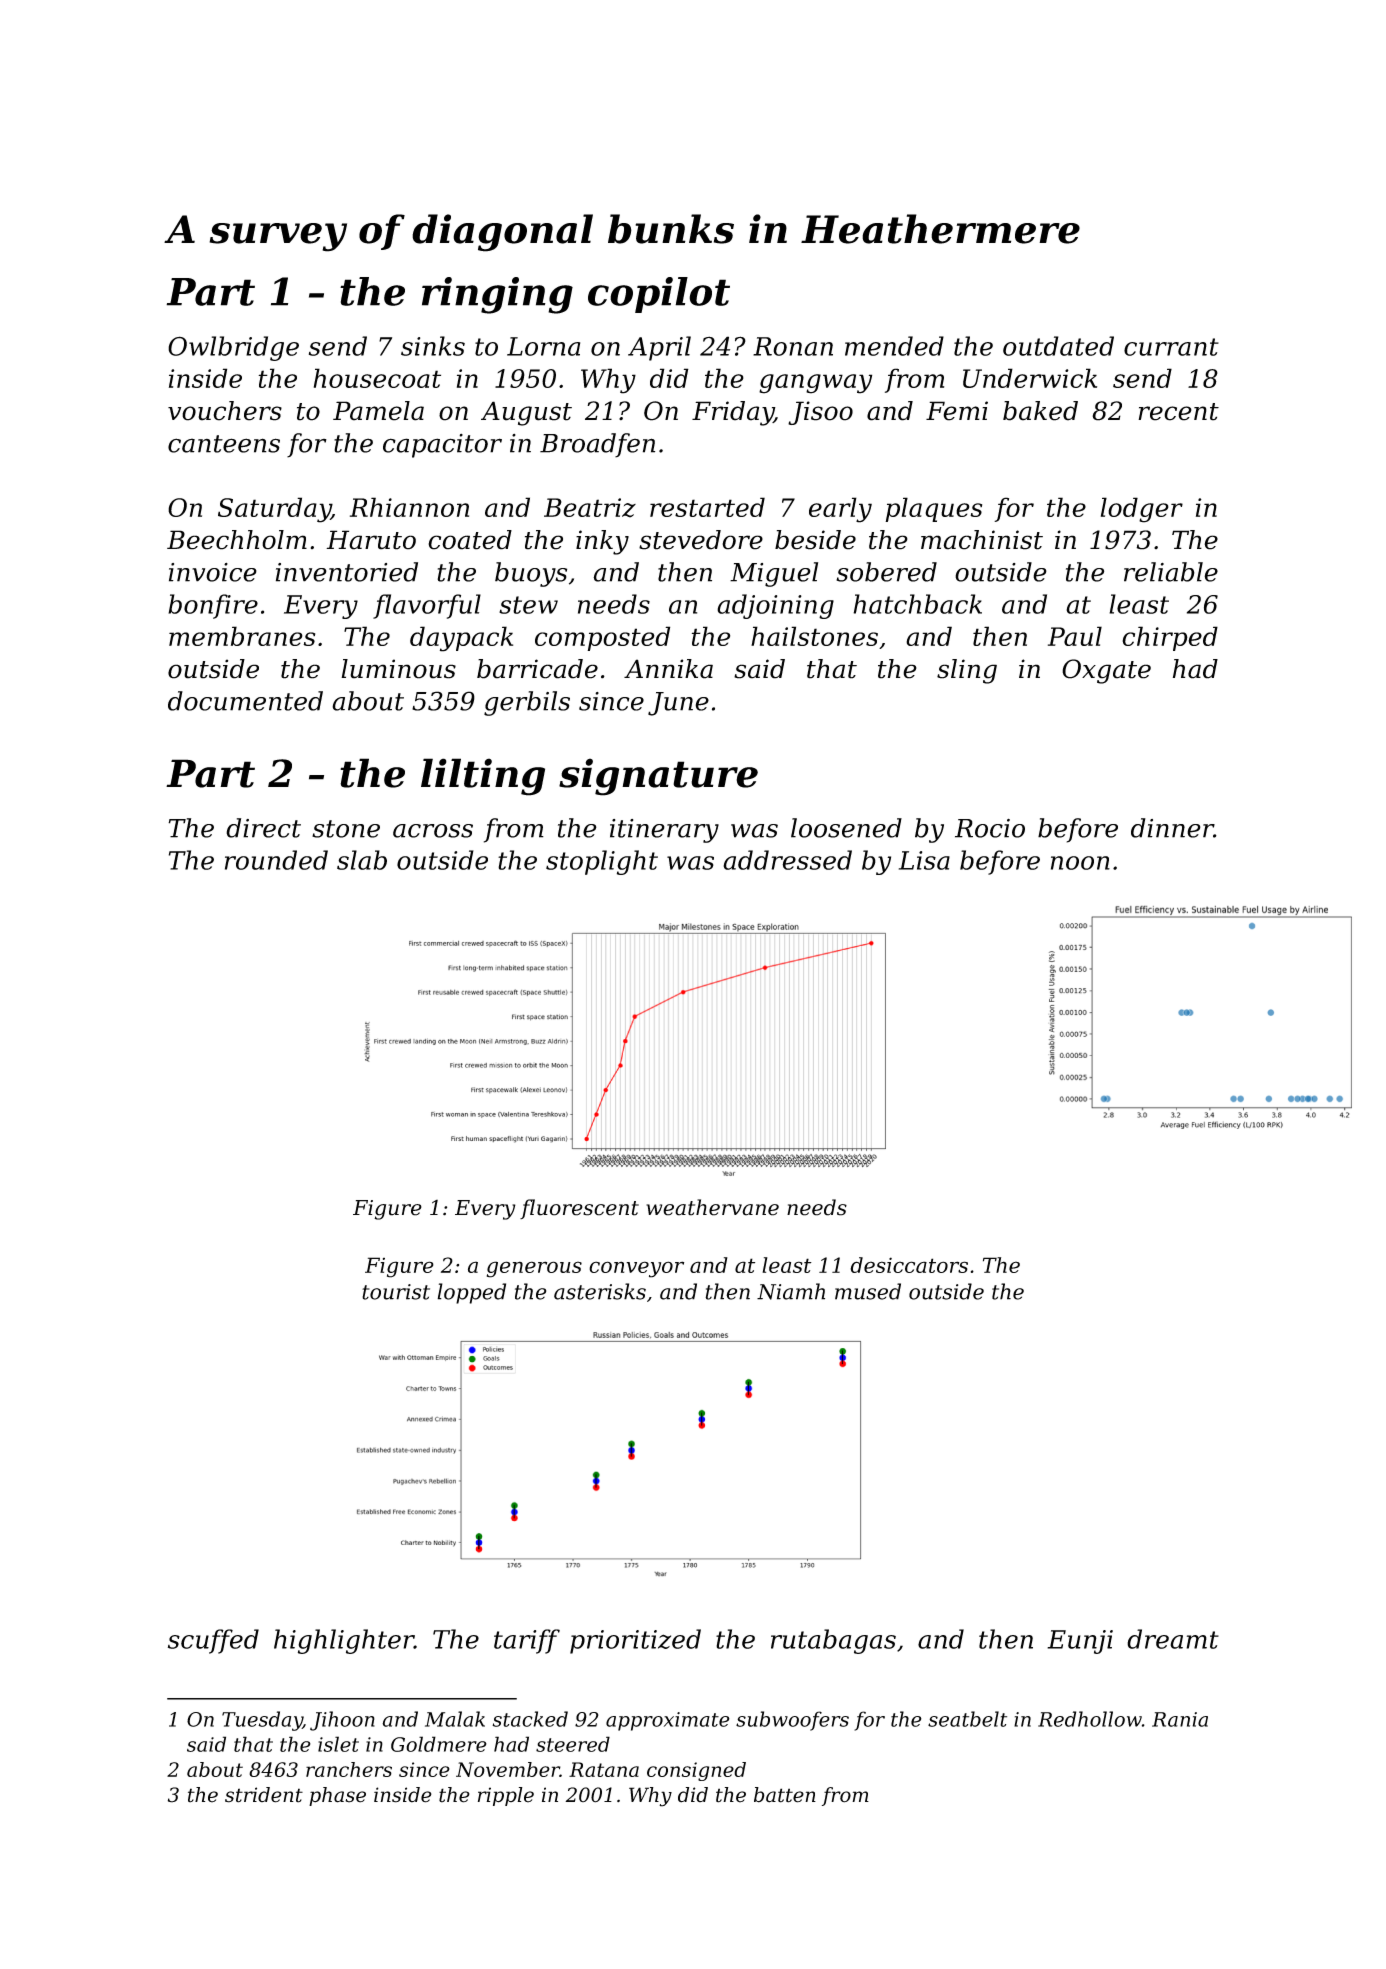  What do you see at coordinates (924, 860) in the page?
I see `Lisa` at bounding box center [924, 860].
